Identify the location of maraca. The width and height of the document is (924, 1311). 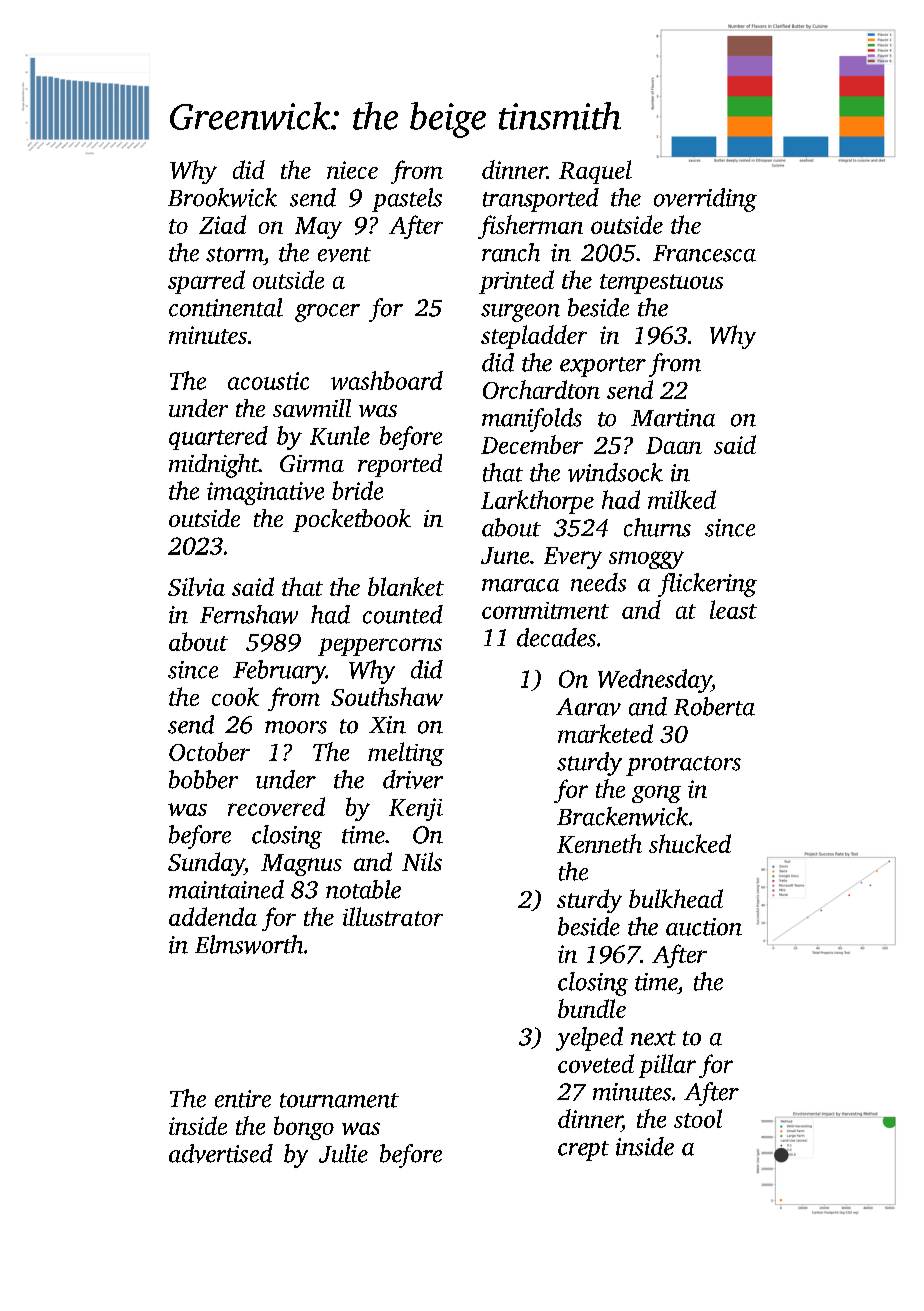
(520, 585).
